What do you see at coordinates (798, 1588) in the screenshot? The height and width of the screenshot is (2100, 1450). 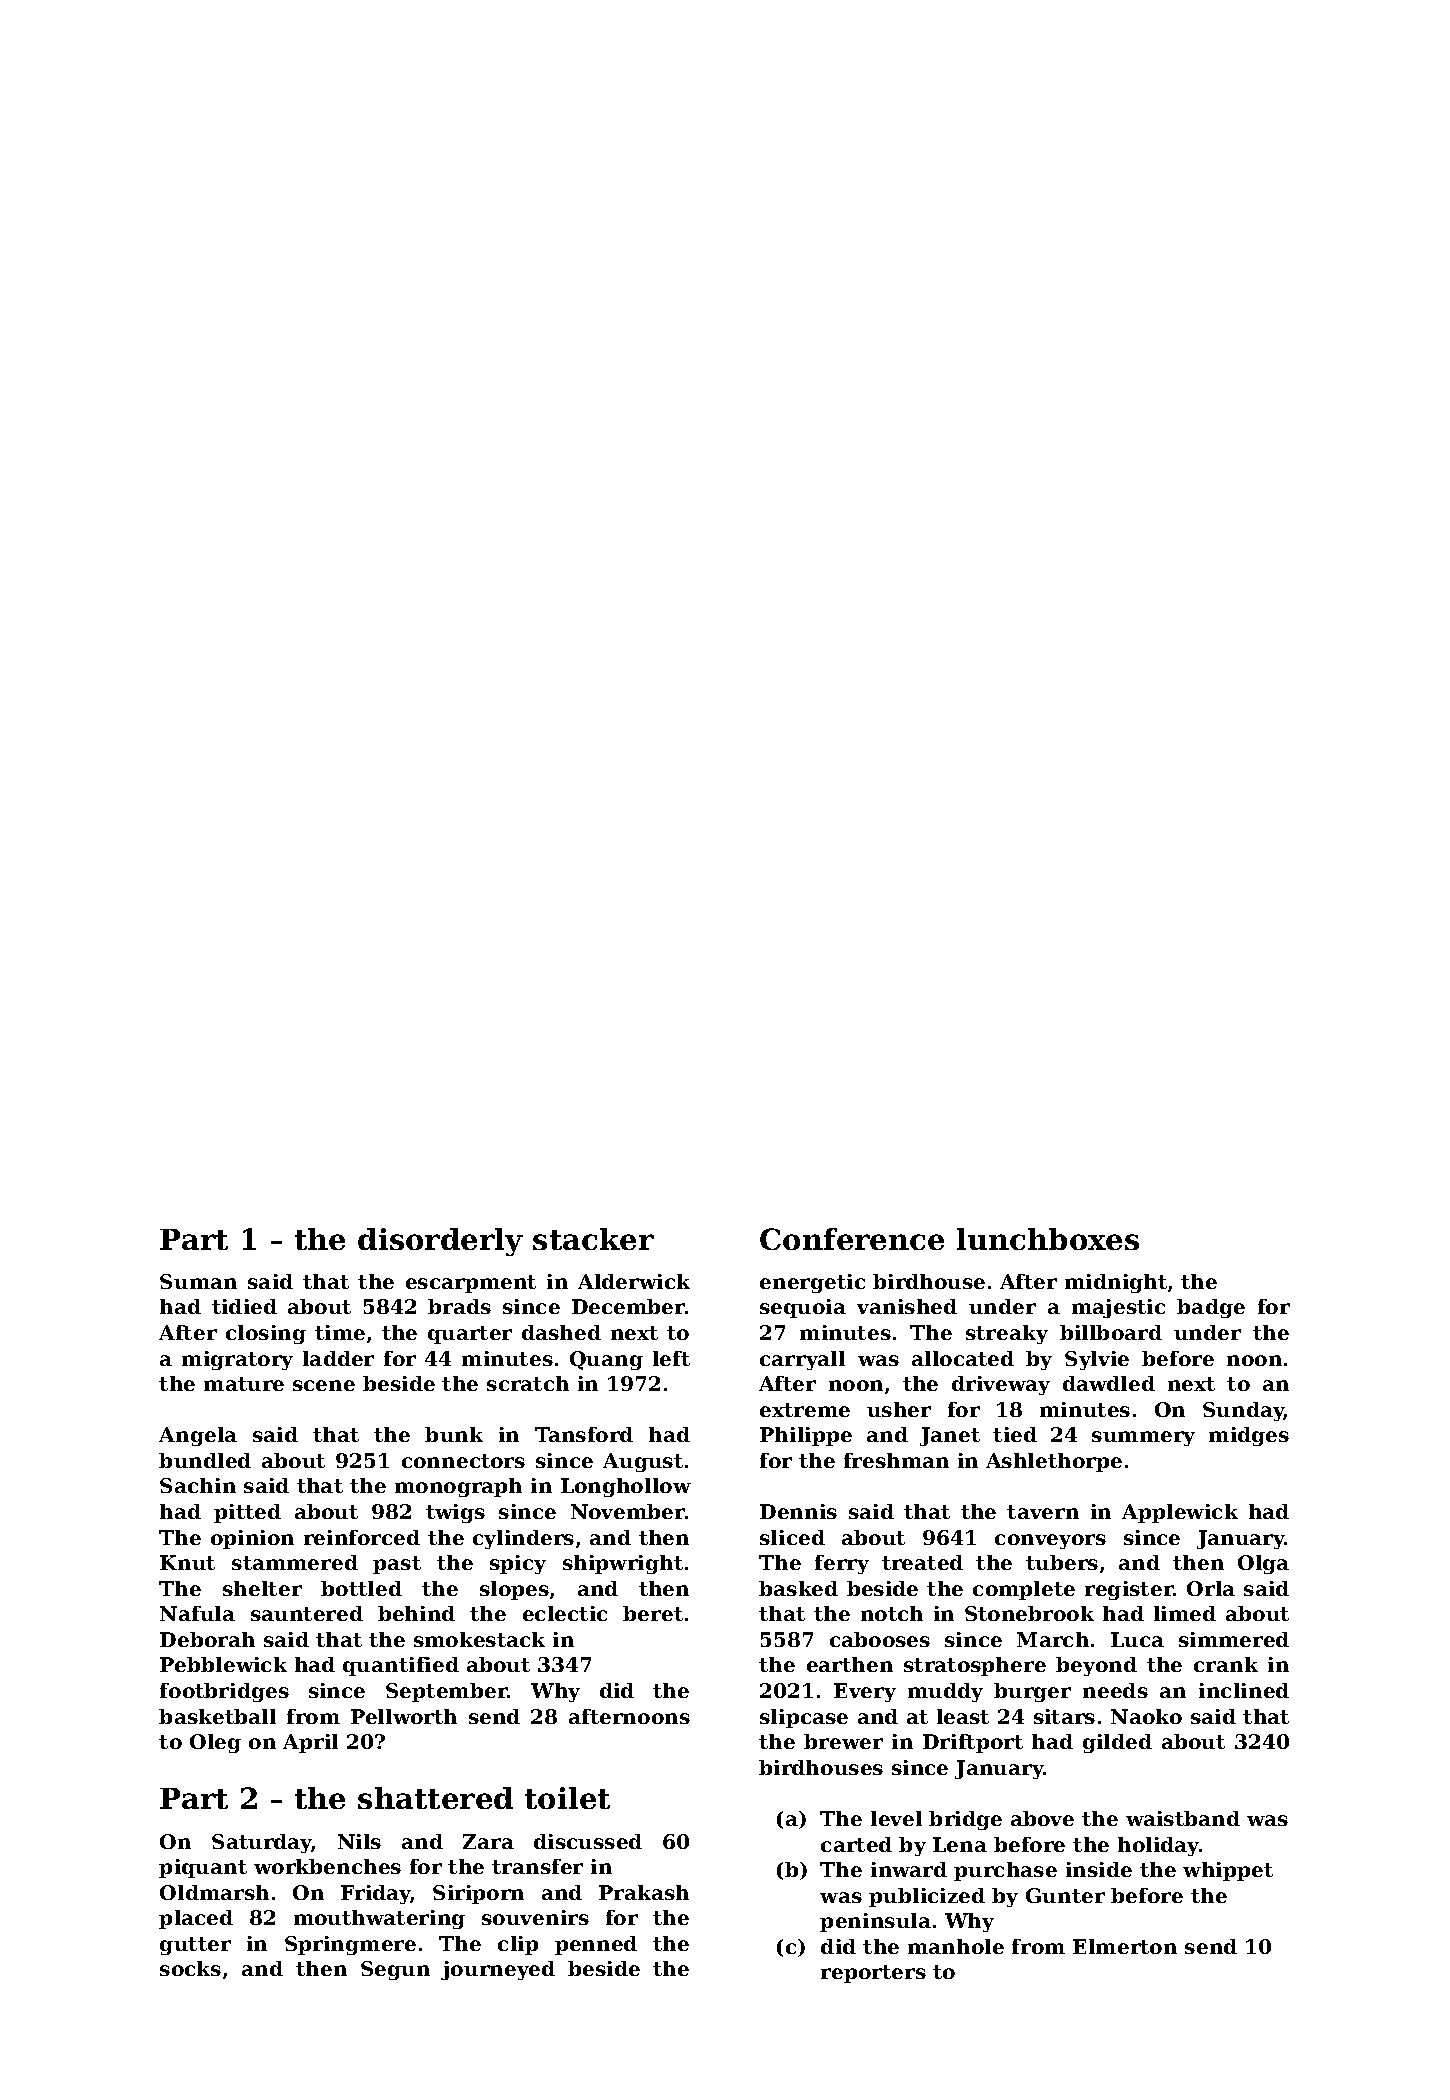 I see `basked` at bounding box center [798, 1588].
